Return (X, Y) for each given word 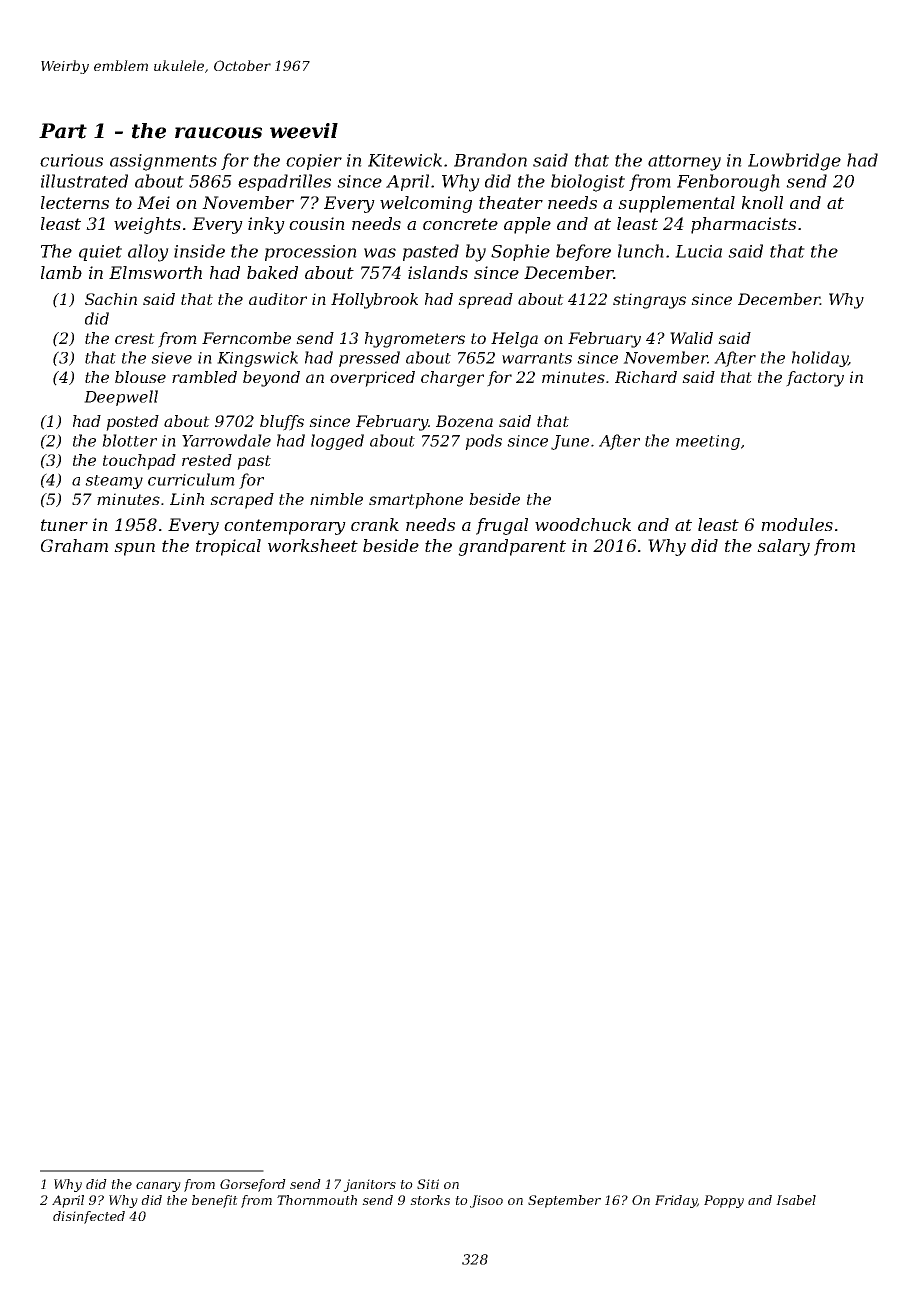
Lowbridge (794, 162)
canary (158, 1187)
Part (63, 131)
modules (797, 524)
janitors (369, 1185)
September (564, 1201)
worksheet (313, 545)
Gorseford (253, 1185)
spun (134, 549)
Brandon (490, 160)
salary (783, 547)
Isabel (796, 1200)
